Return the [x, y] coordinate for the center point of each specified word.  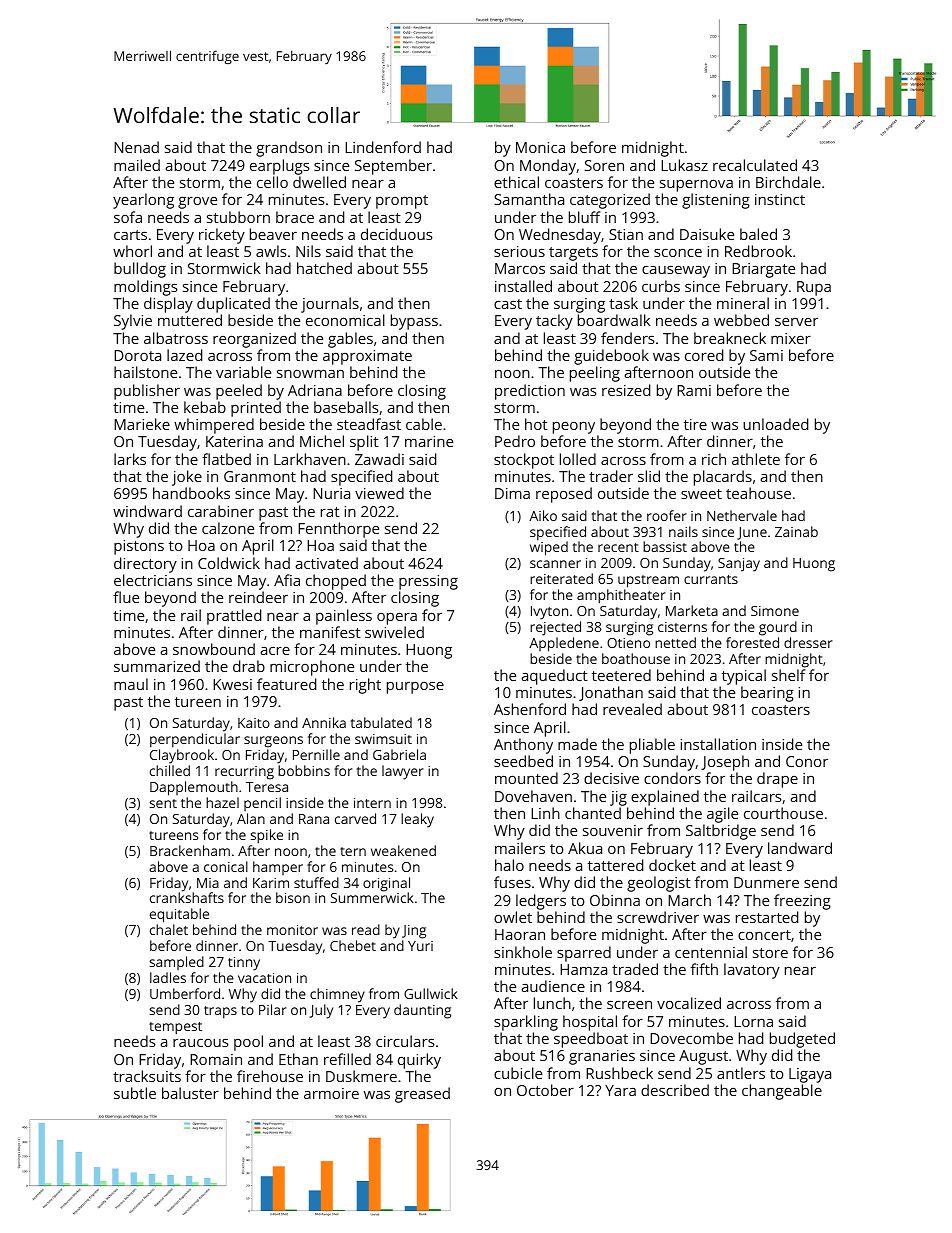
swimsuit [383, 739]
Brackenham [190, 850]
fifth [704, 969]
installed [523, 286]
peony [574, 428]
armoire [331, 1093]
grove [197, 203]
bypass [414, 322]
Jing [414, 932]
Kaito [254, 723]
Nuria [331, 493]
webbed [741, 320]
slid [649, 476]
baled [758, 234]
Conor [807, 761]
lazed [184, 355]
